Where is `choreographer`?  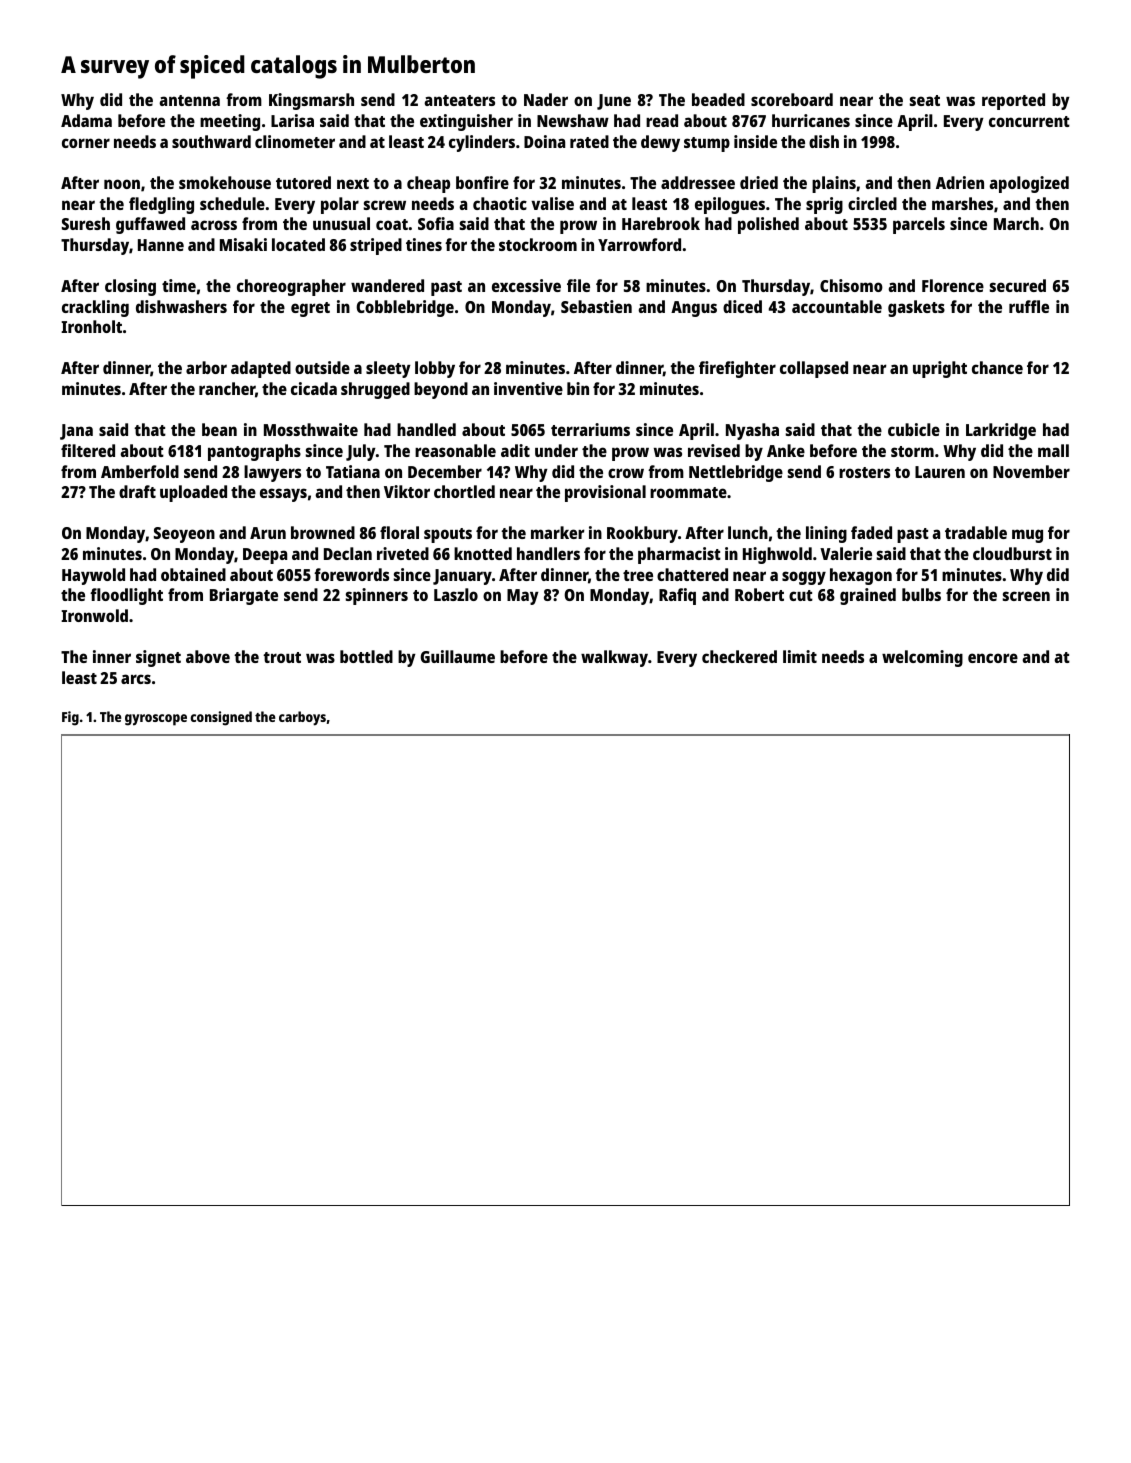 choreographer is located at coordinates (291, 287).
